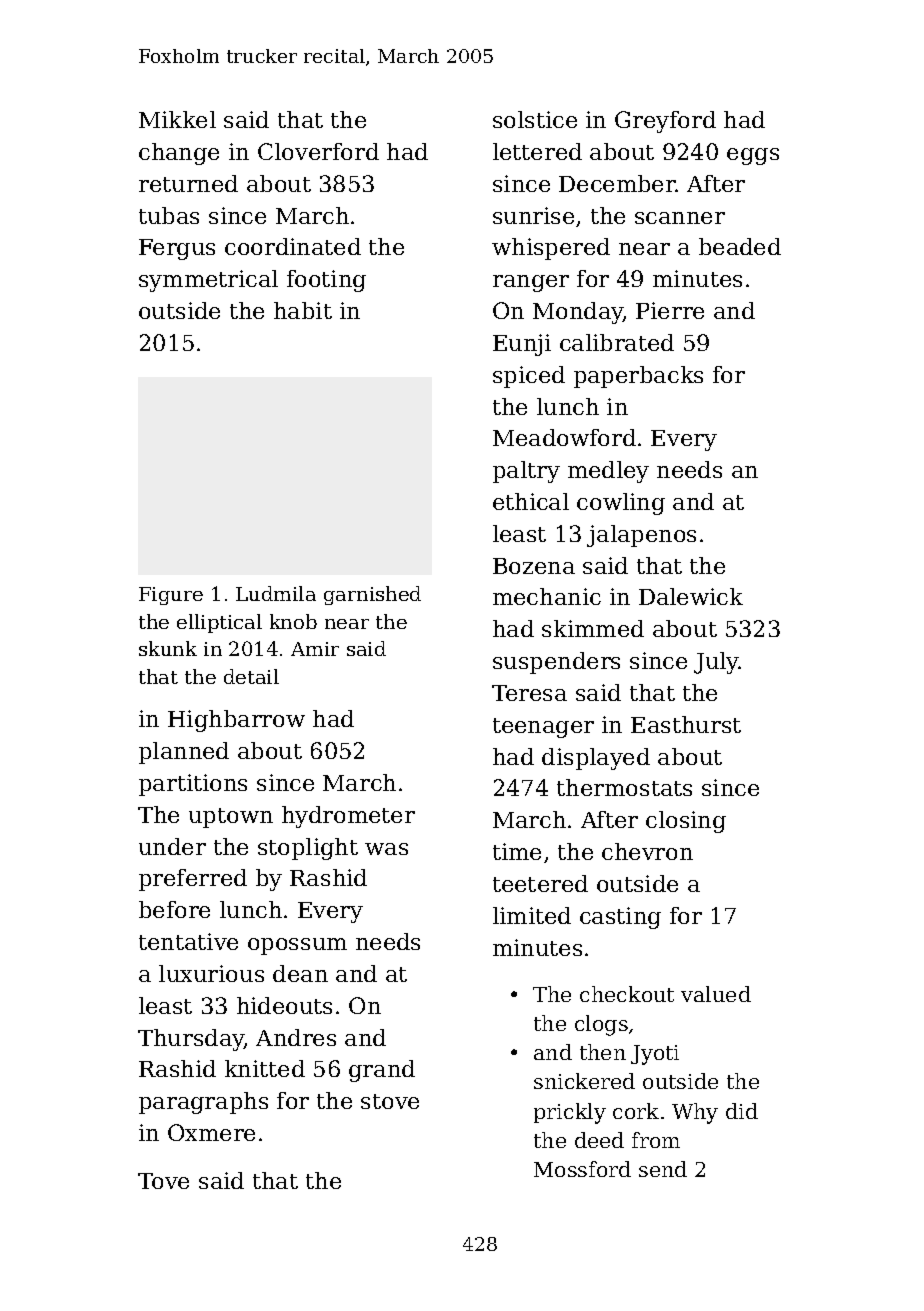 This screenshot has height=1311, width=924. Describe the element at coordinates (191, 1040) in the screenshot. I see `Thursday` at that location.
